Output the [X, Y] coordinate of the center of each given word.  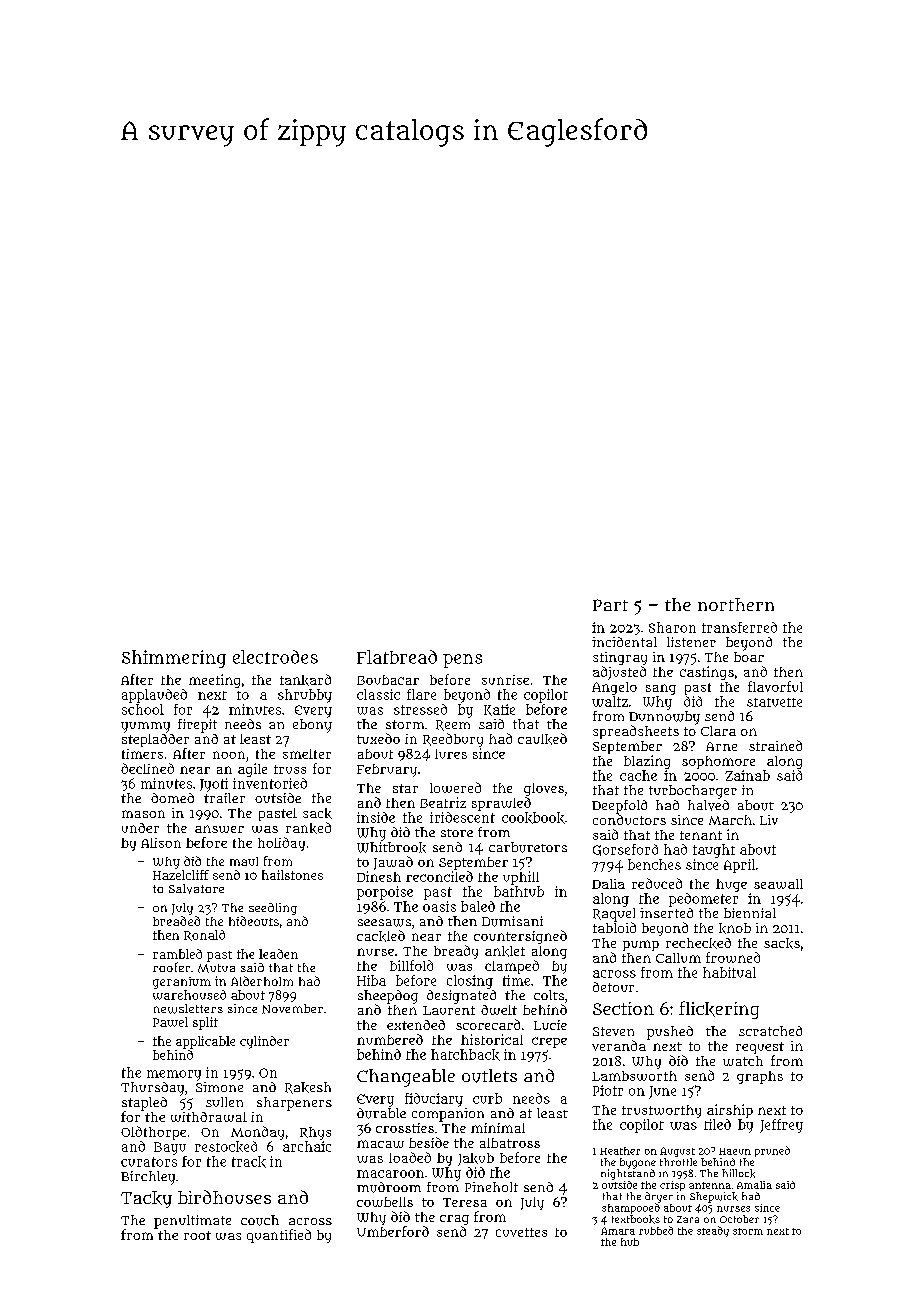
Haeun [735, 1151]
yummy [145, 727]
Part [610, 605]
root [197, 1235]
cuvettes [521, 1232]
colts [549, 995]
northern [736, 604]
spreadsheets [636, 732]
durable [381, 1113]
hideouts [254, 921]
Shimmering [174, 659]
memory [174, 1075]
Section [623, 1008]
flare [421, 694]
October [739, 1219]
